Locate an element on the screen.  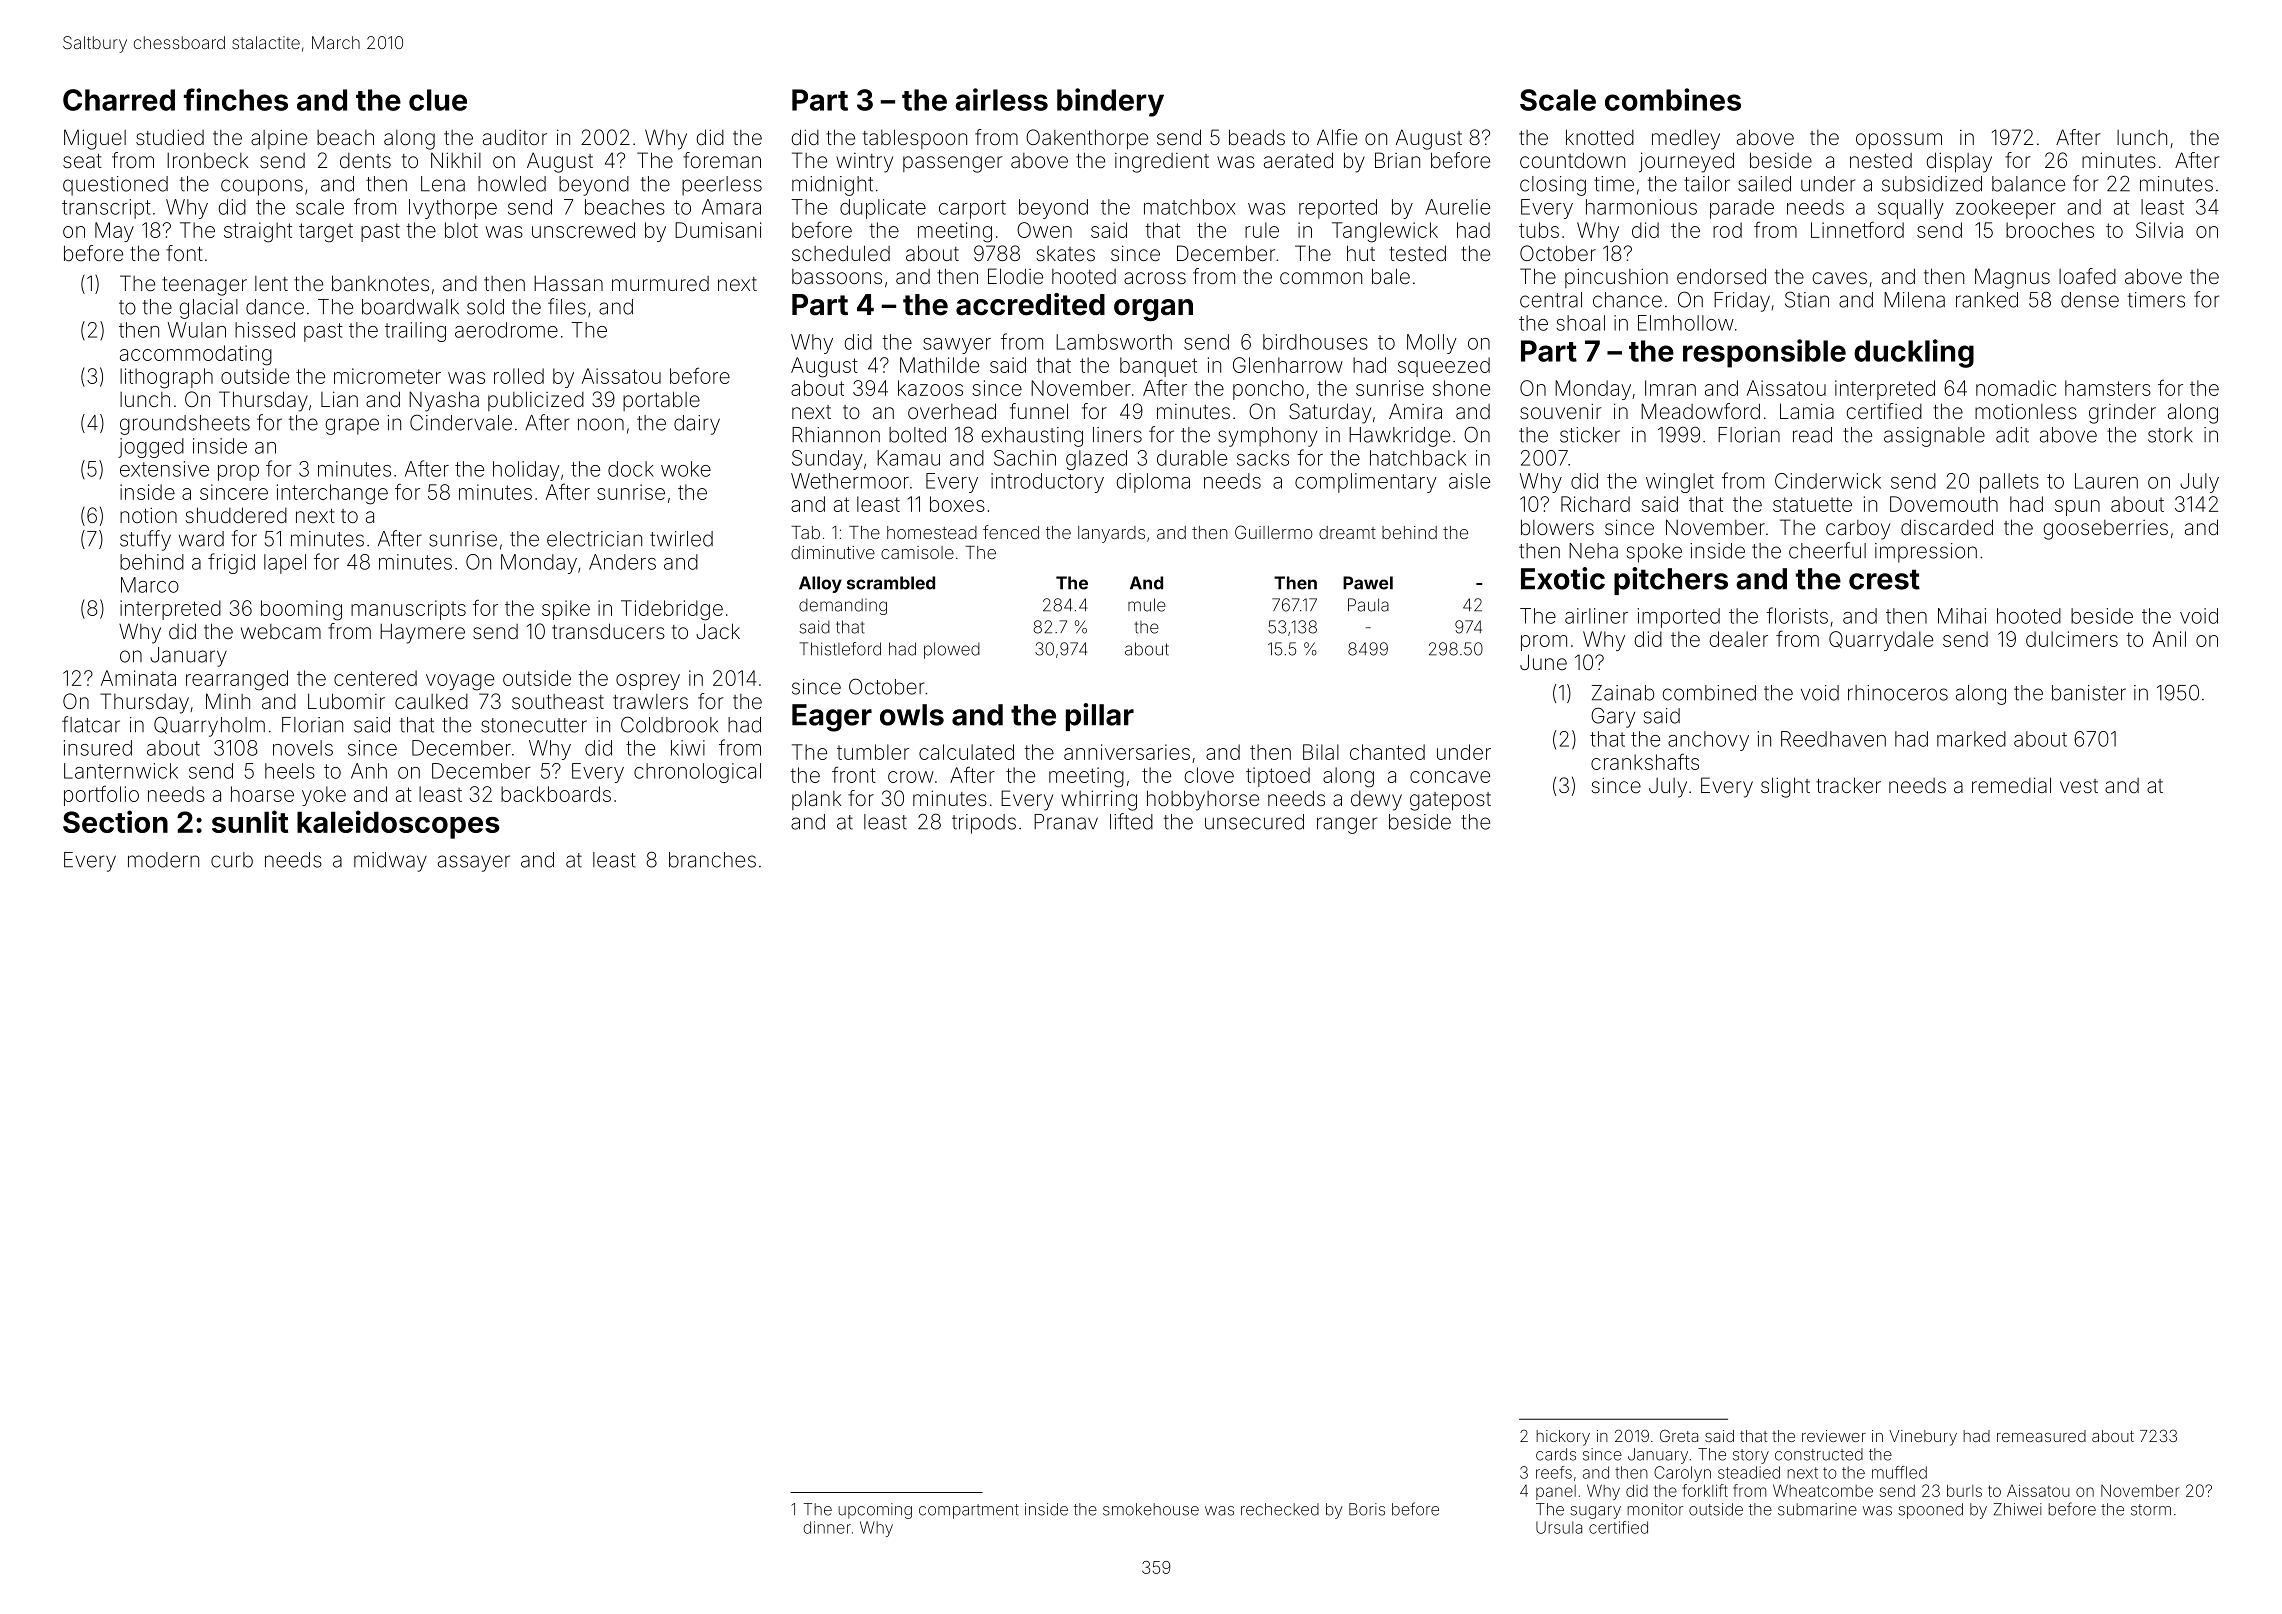
dinner is located at coordinates (827, 1527).
